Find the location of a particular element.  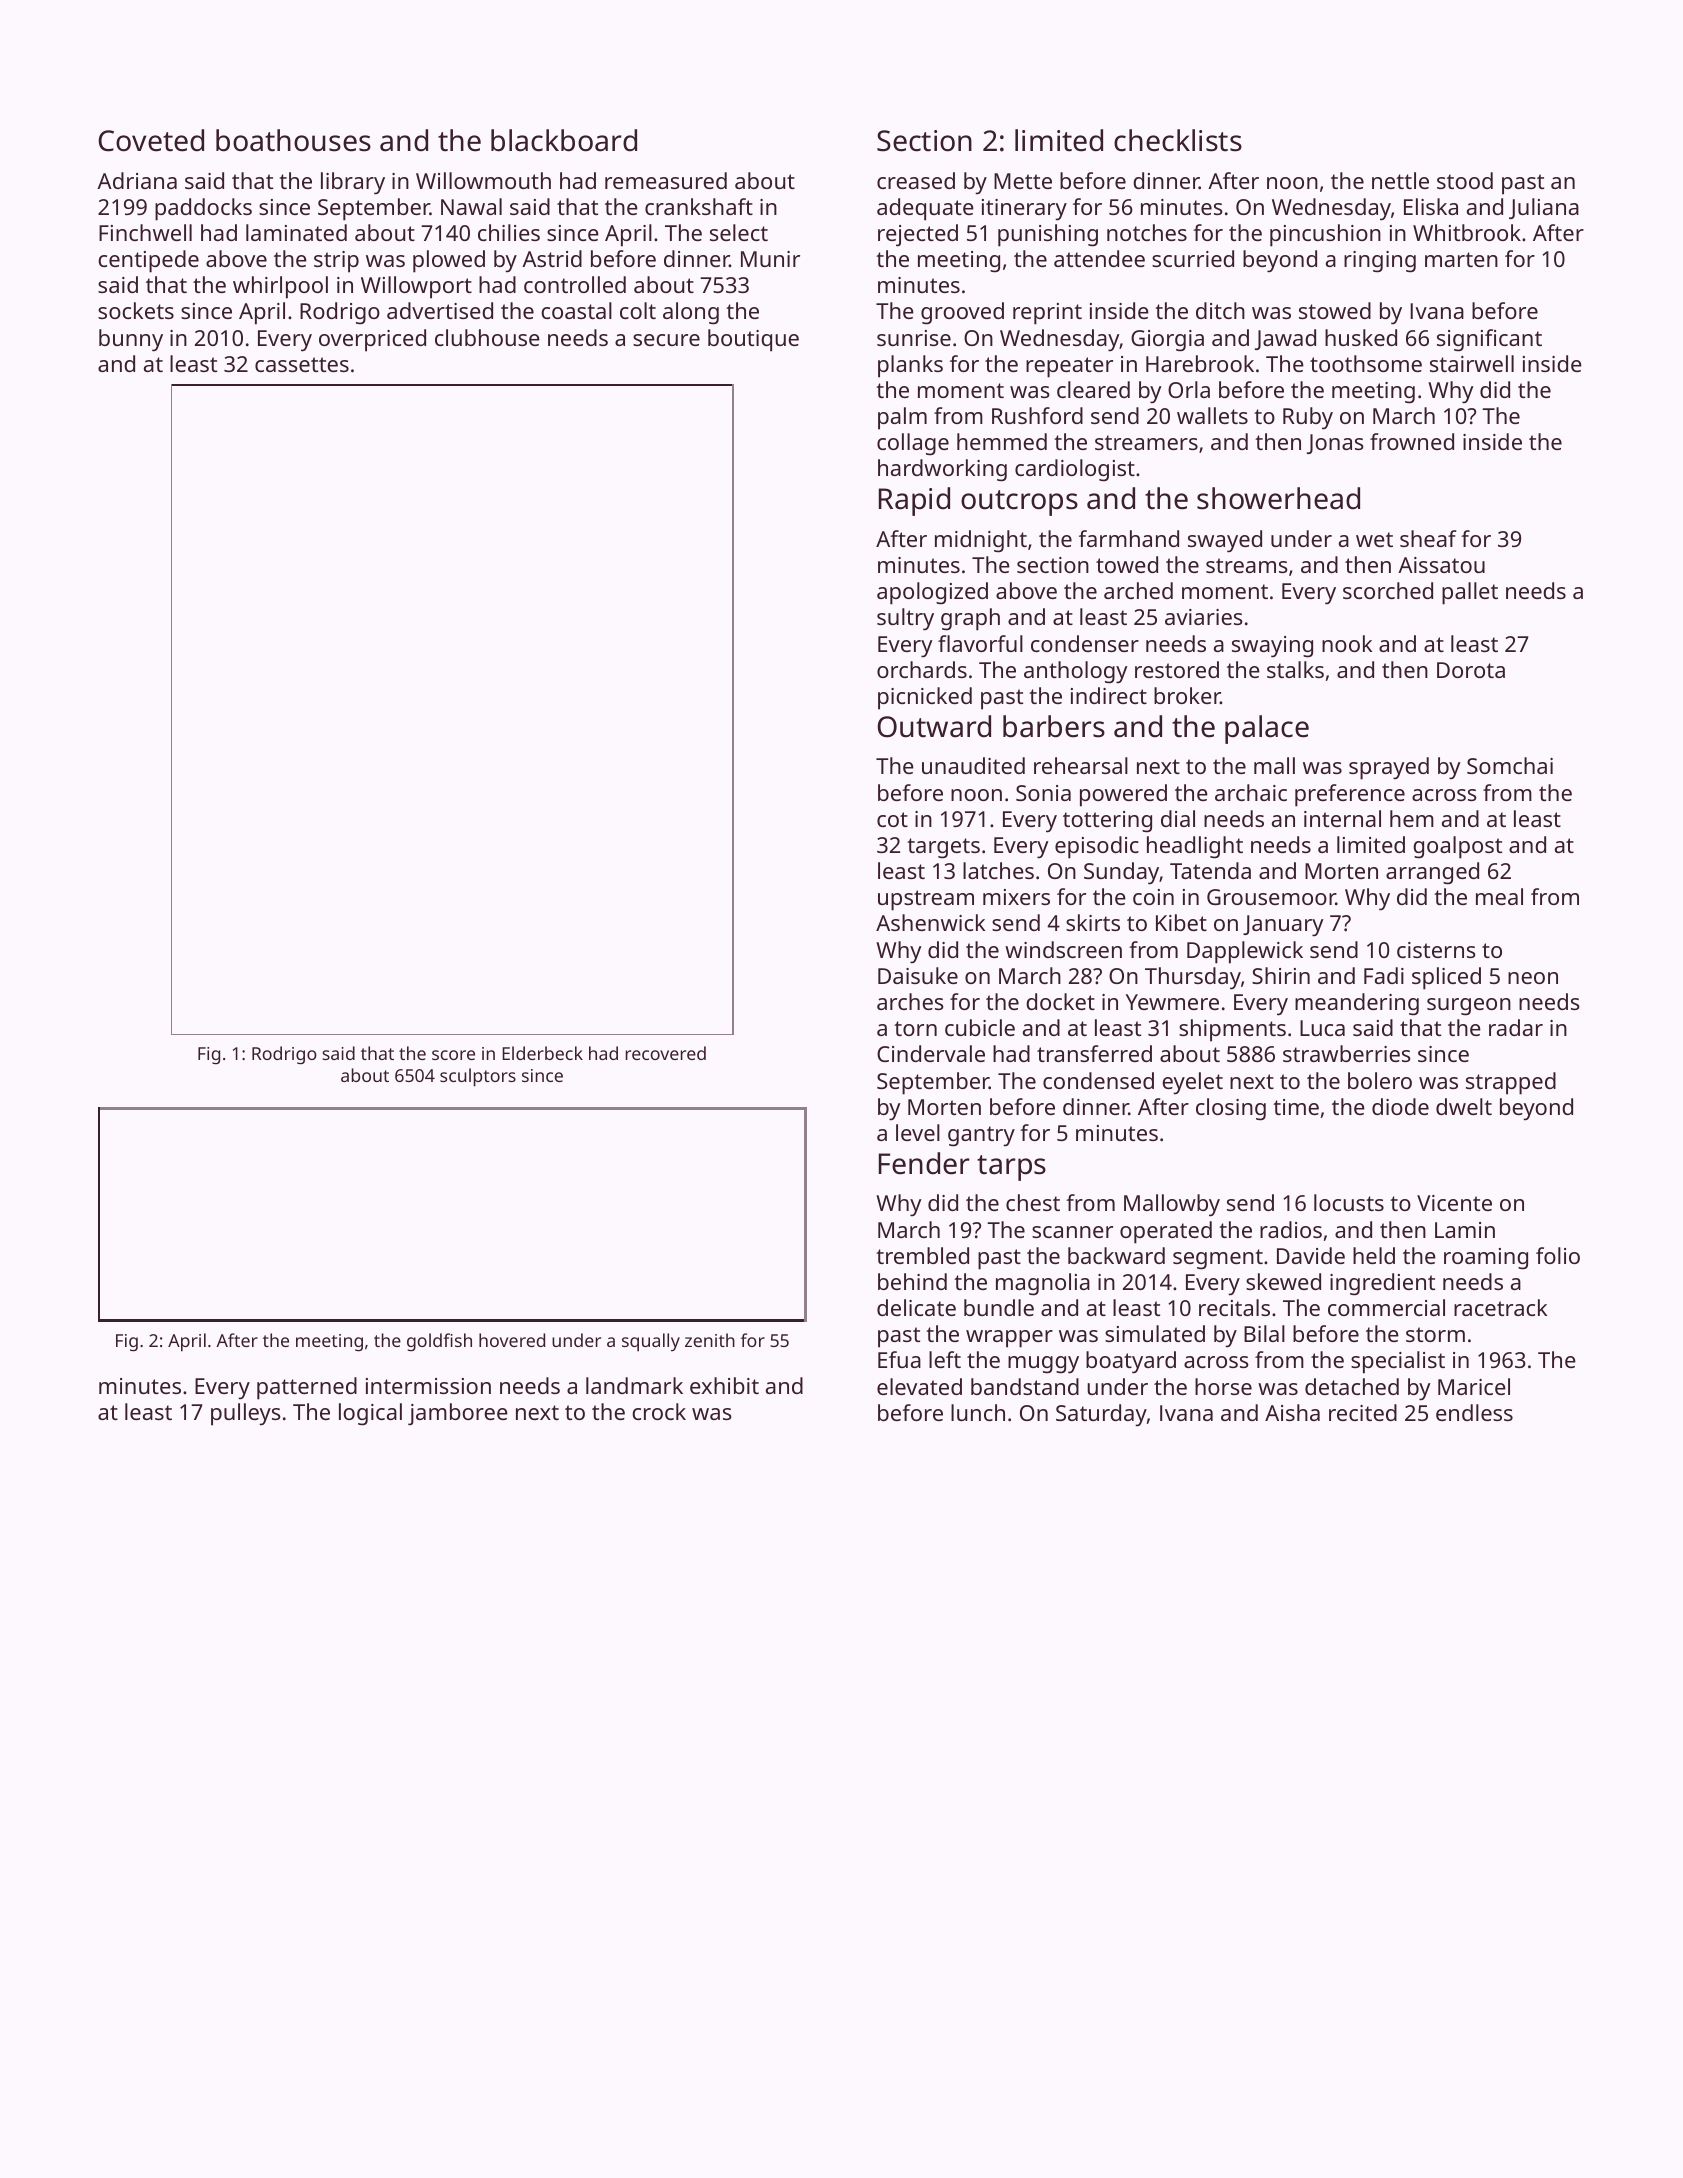

orchards is located at coordinates (922, 669).
